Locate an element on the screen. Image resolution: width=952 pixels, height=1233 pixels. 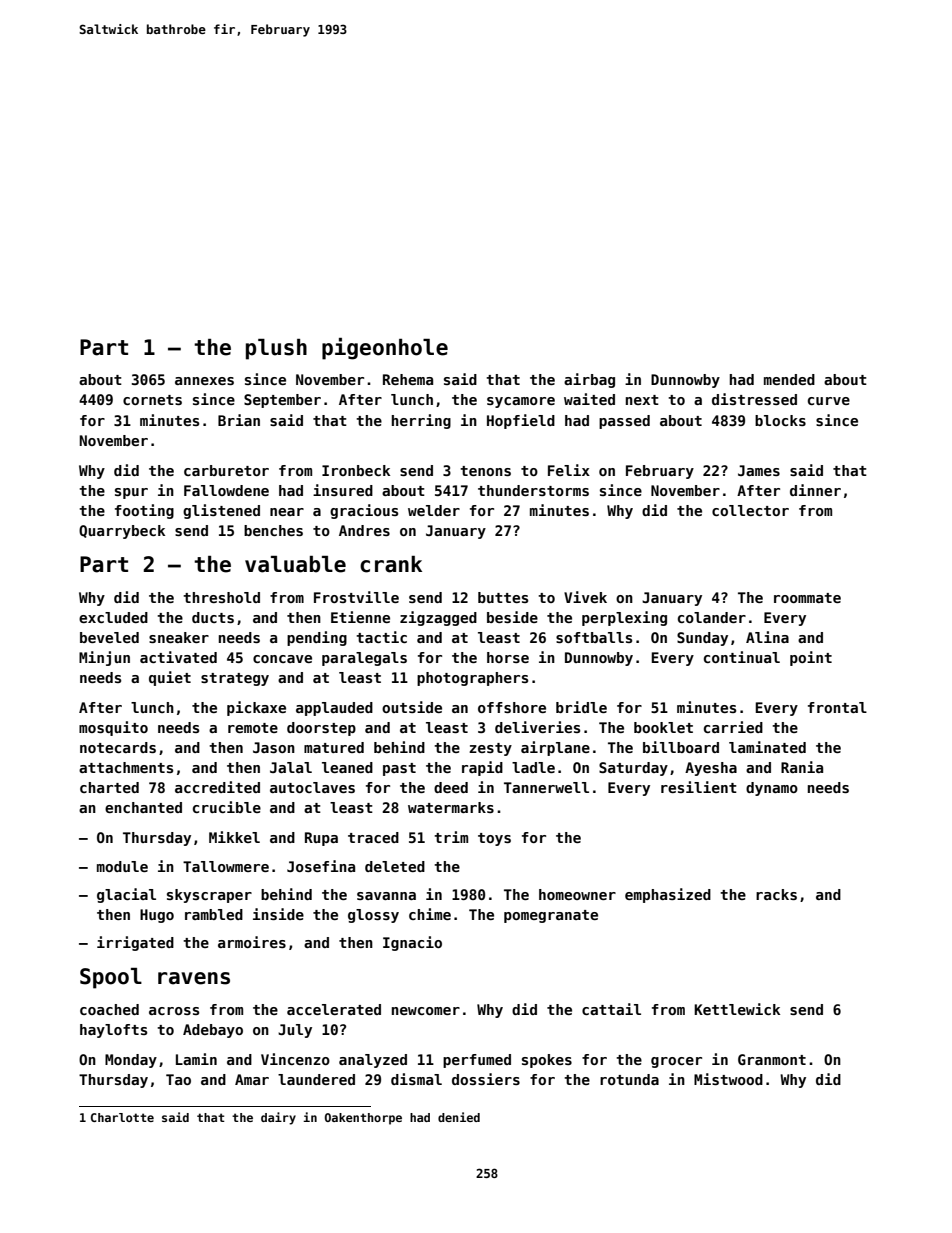
Mistwood is located at coordinates (728, 1079).
